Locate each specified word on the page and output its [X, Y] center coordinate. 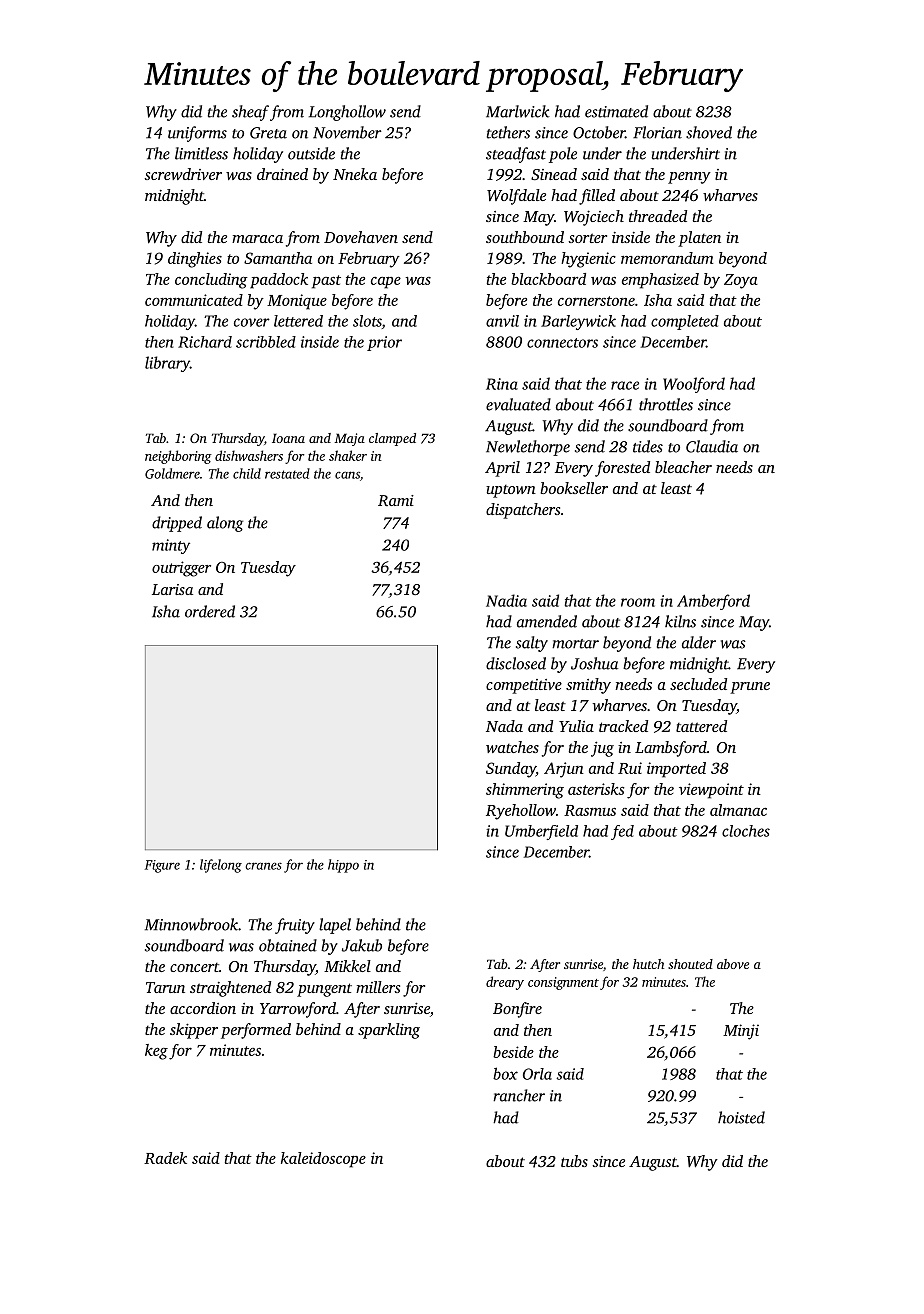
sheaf [250, 113]
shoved [709, 132]
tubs [574, 1161]
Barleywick [578, 322]
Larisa [172, 589]
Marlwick [518, 111]
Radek [165, 1158]
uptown [511, 491]
